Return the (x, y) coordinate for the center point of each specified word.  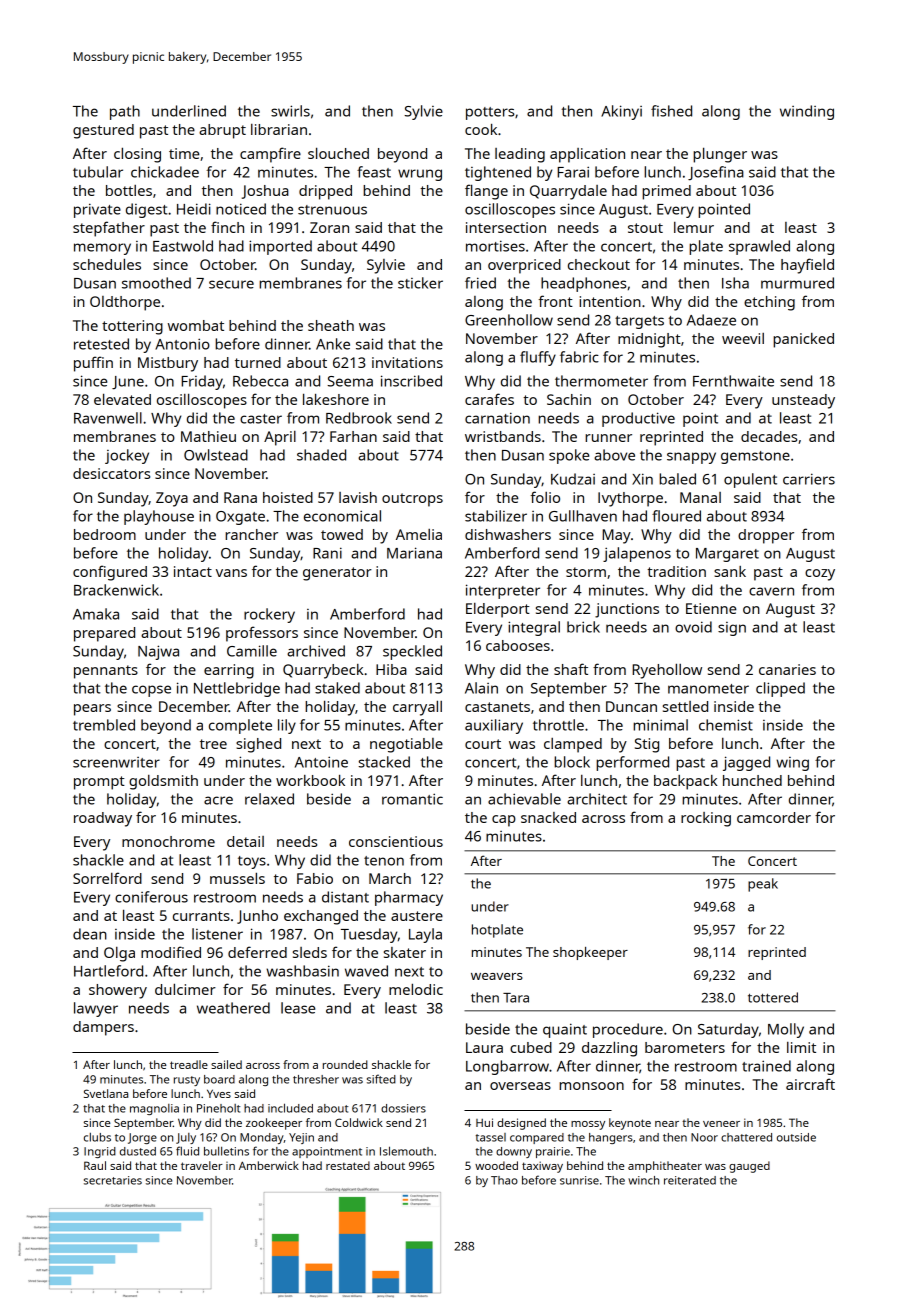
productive (638, 419)
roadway (103, 819)
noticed (241, 209)
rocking (706, 819)
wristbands (503, 436)
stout (645, 228)
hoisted (288, 497)
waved (366, 971)
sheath (331, 325)
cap (504, 821)
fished (671, 111)
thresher (316, 1079)
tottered (773, 997)
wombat (196, 325)
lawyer (96, 1009)
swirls (290, 111)
